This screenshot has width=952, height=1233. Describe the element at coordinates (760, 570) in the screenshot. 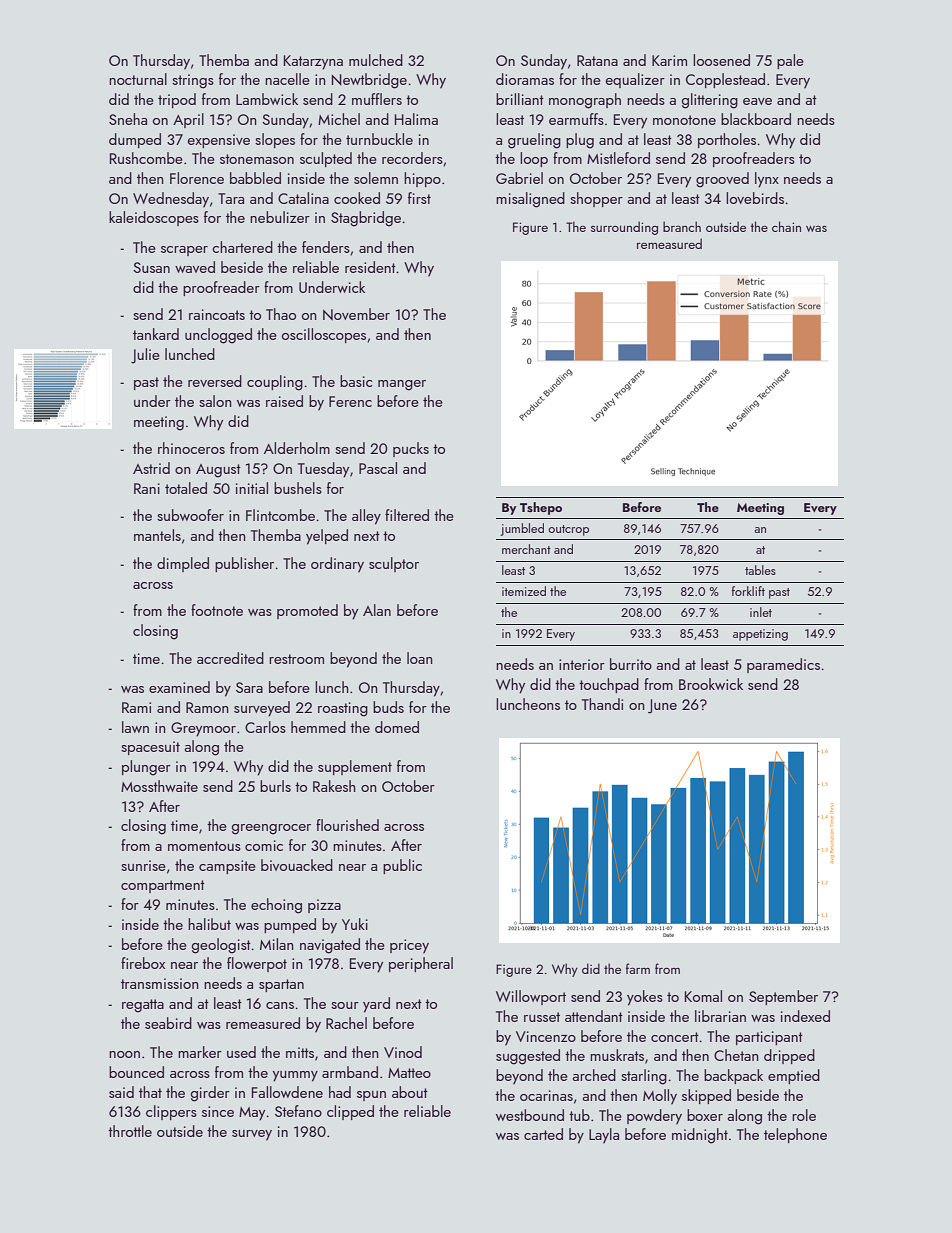

I see `tables` at that location.
